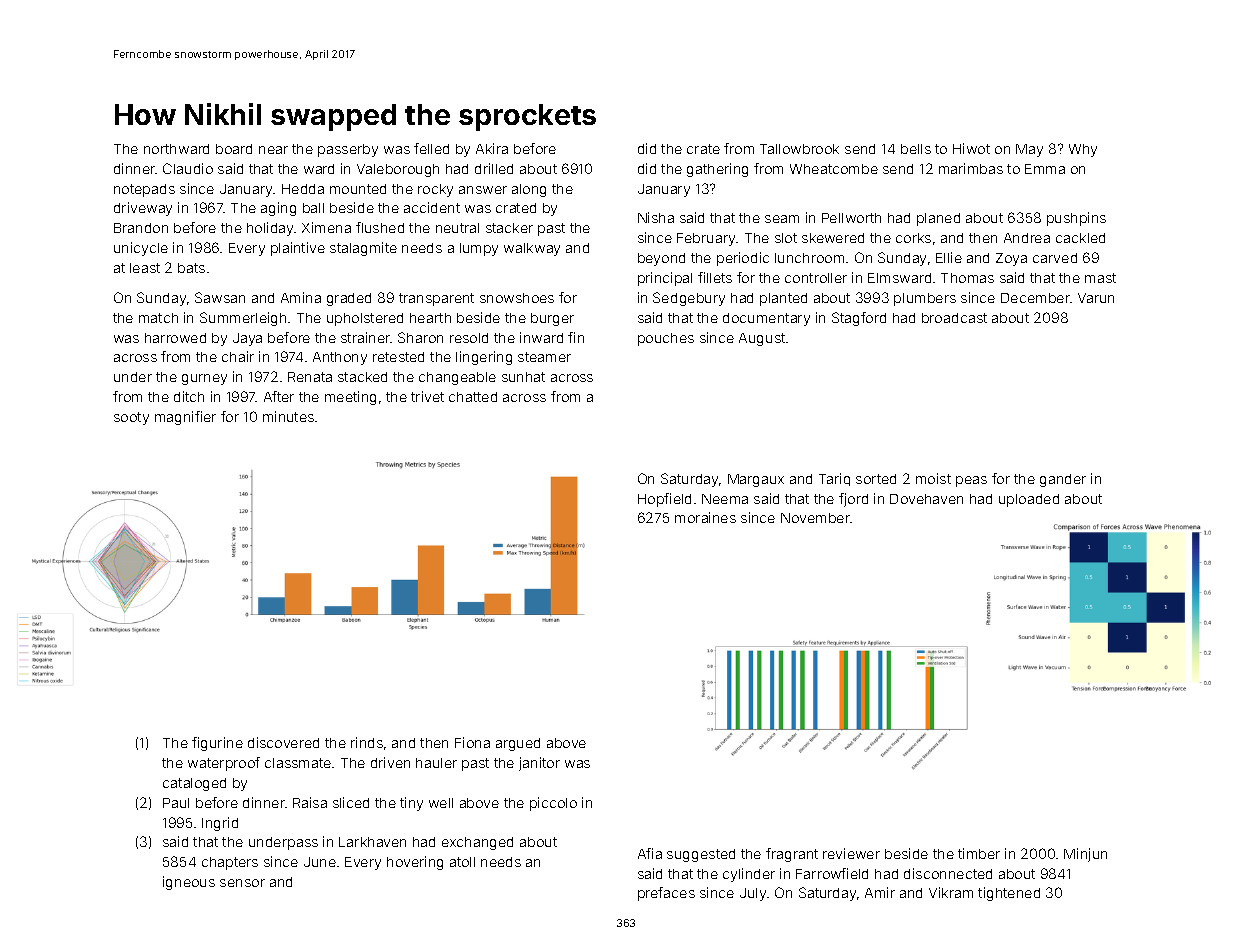 The image size is (1233, 952). I want to click on uploaded, so click(1029, 500).
